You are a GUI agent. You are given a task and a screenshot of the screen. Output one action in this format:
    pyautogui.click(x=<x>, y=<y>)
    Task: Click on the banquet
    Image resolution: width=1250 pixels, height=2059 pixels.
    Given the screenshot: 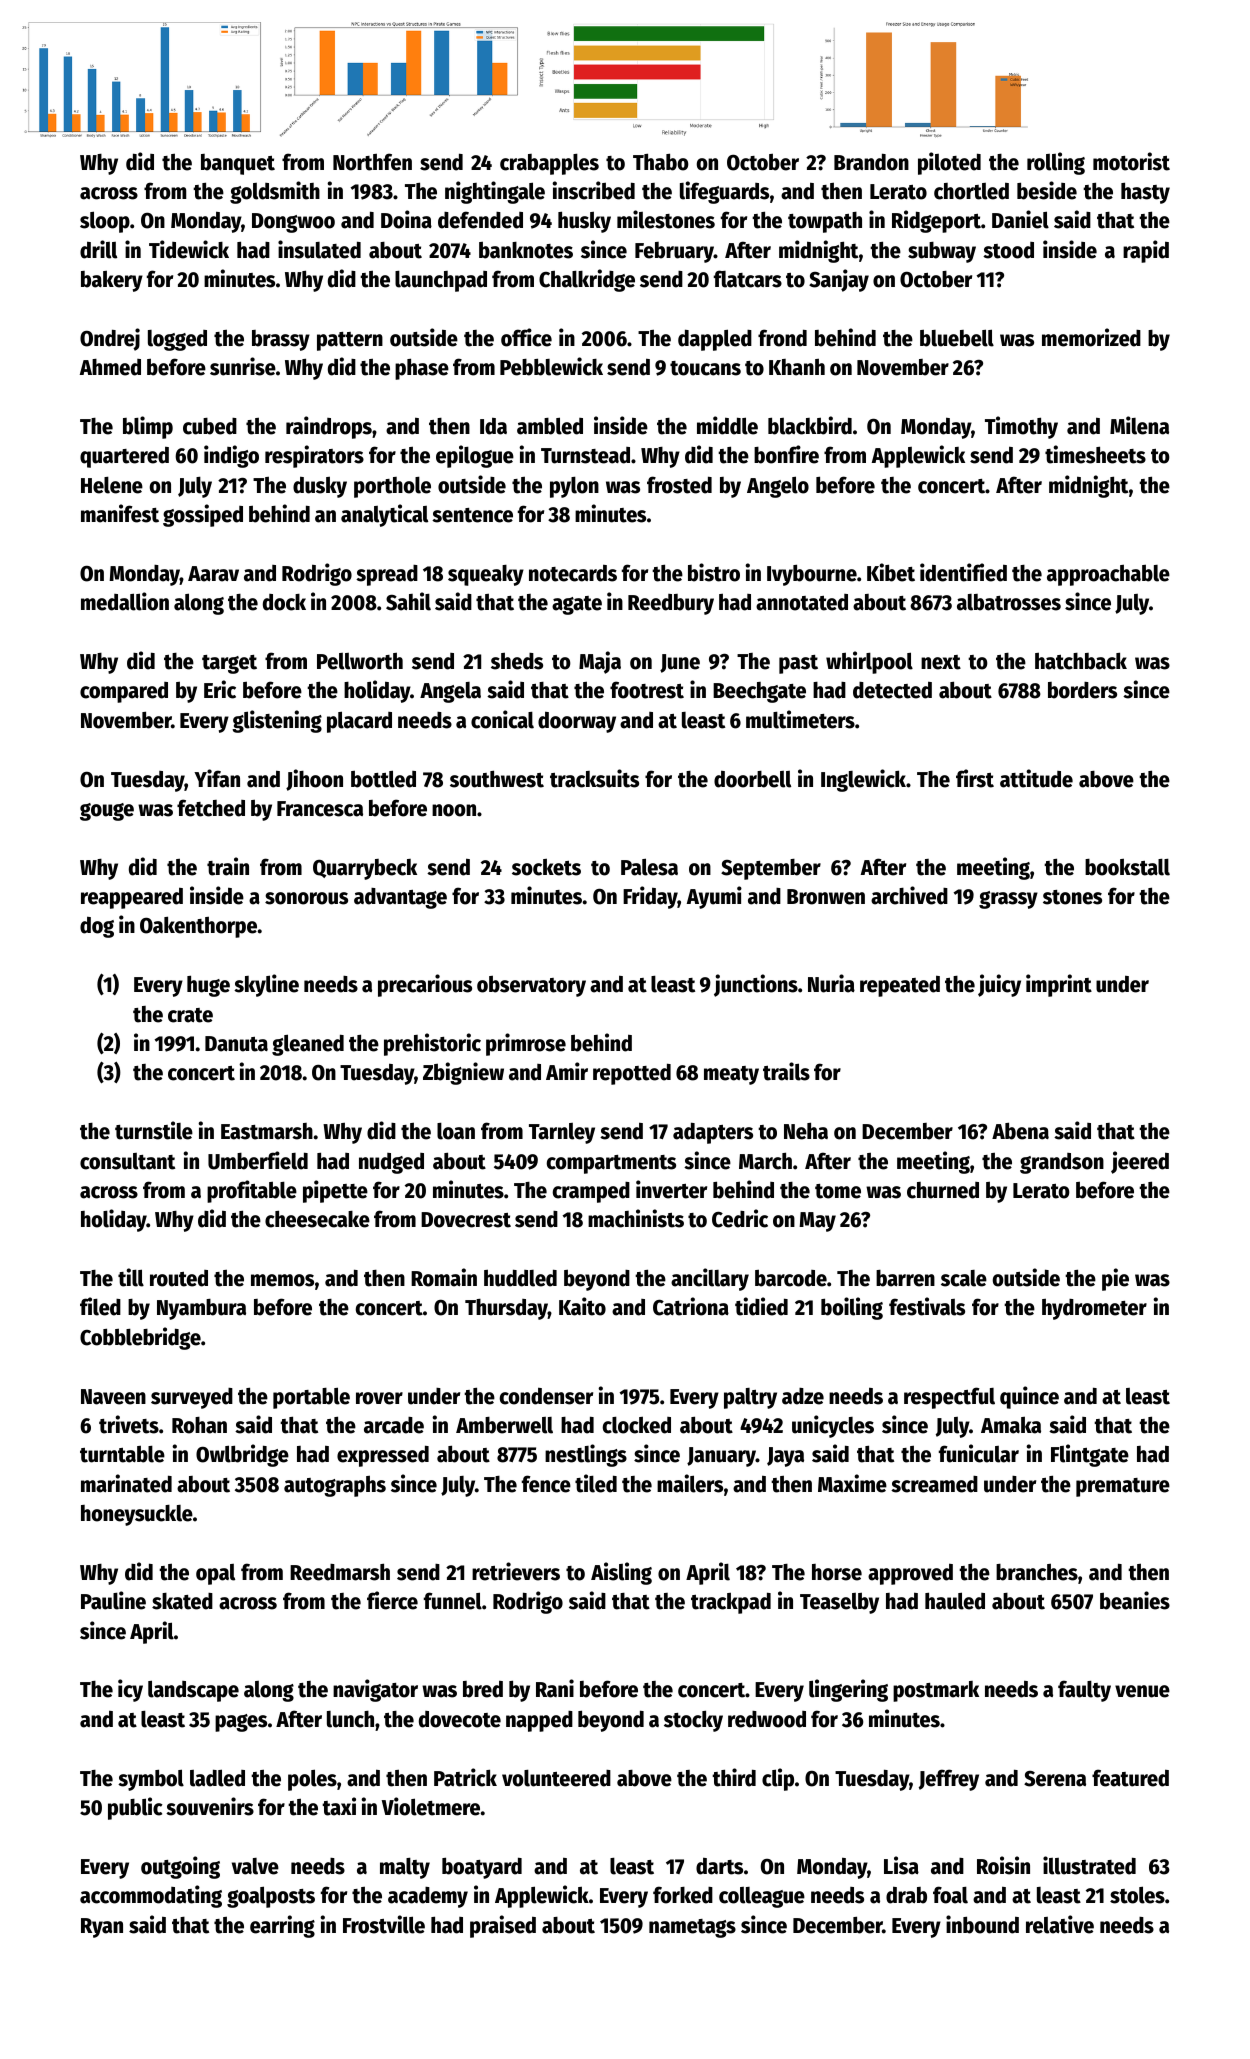 What is the action you would take?
    pyautogui.click(x=238, y=164)
